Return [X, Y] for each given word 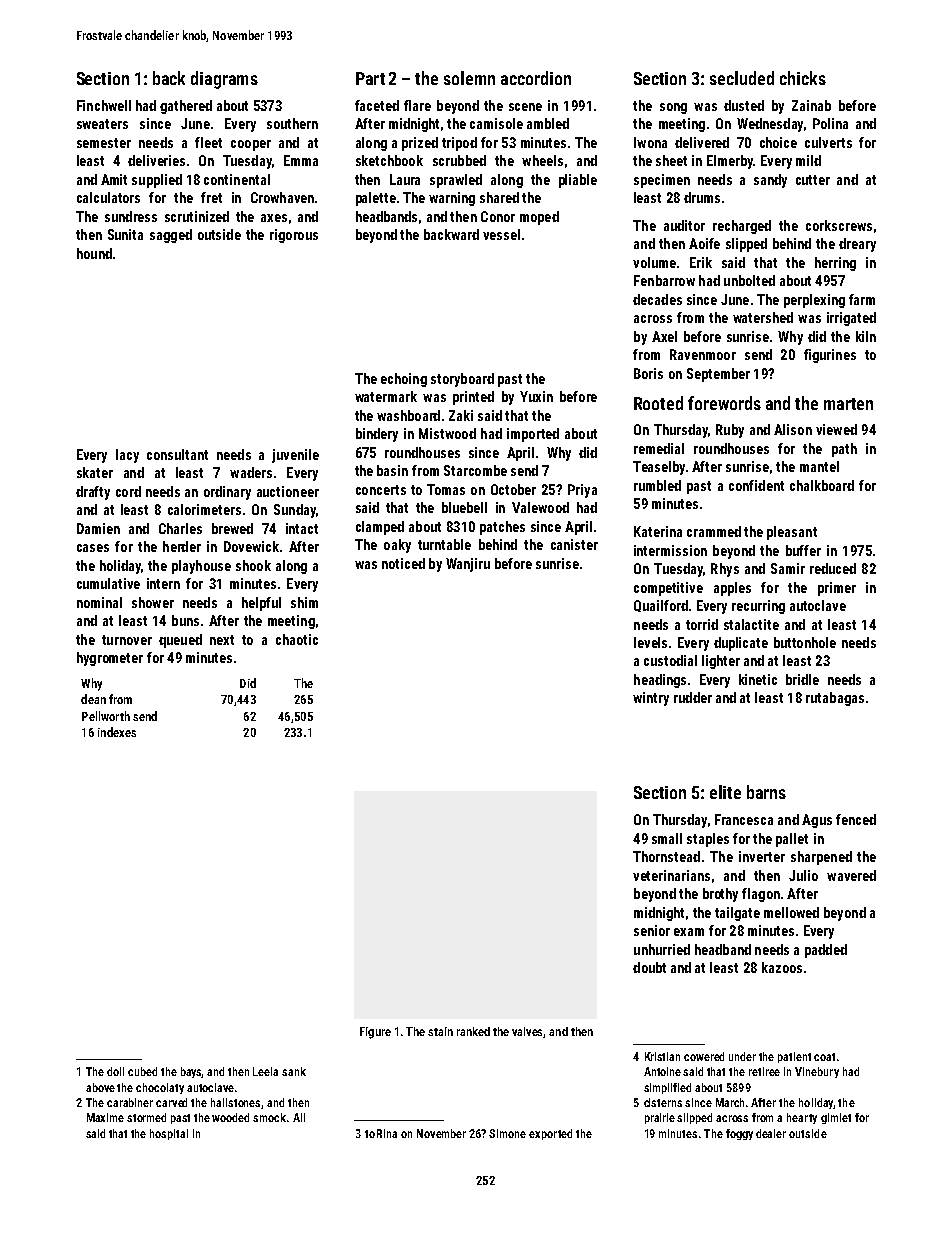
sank [294, 1071]
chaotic [297, 639]
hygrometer [110, 659]
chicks [803, 78]
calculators [108, 197]
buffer [803, 550]
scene [525, 107]
